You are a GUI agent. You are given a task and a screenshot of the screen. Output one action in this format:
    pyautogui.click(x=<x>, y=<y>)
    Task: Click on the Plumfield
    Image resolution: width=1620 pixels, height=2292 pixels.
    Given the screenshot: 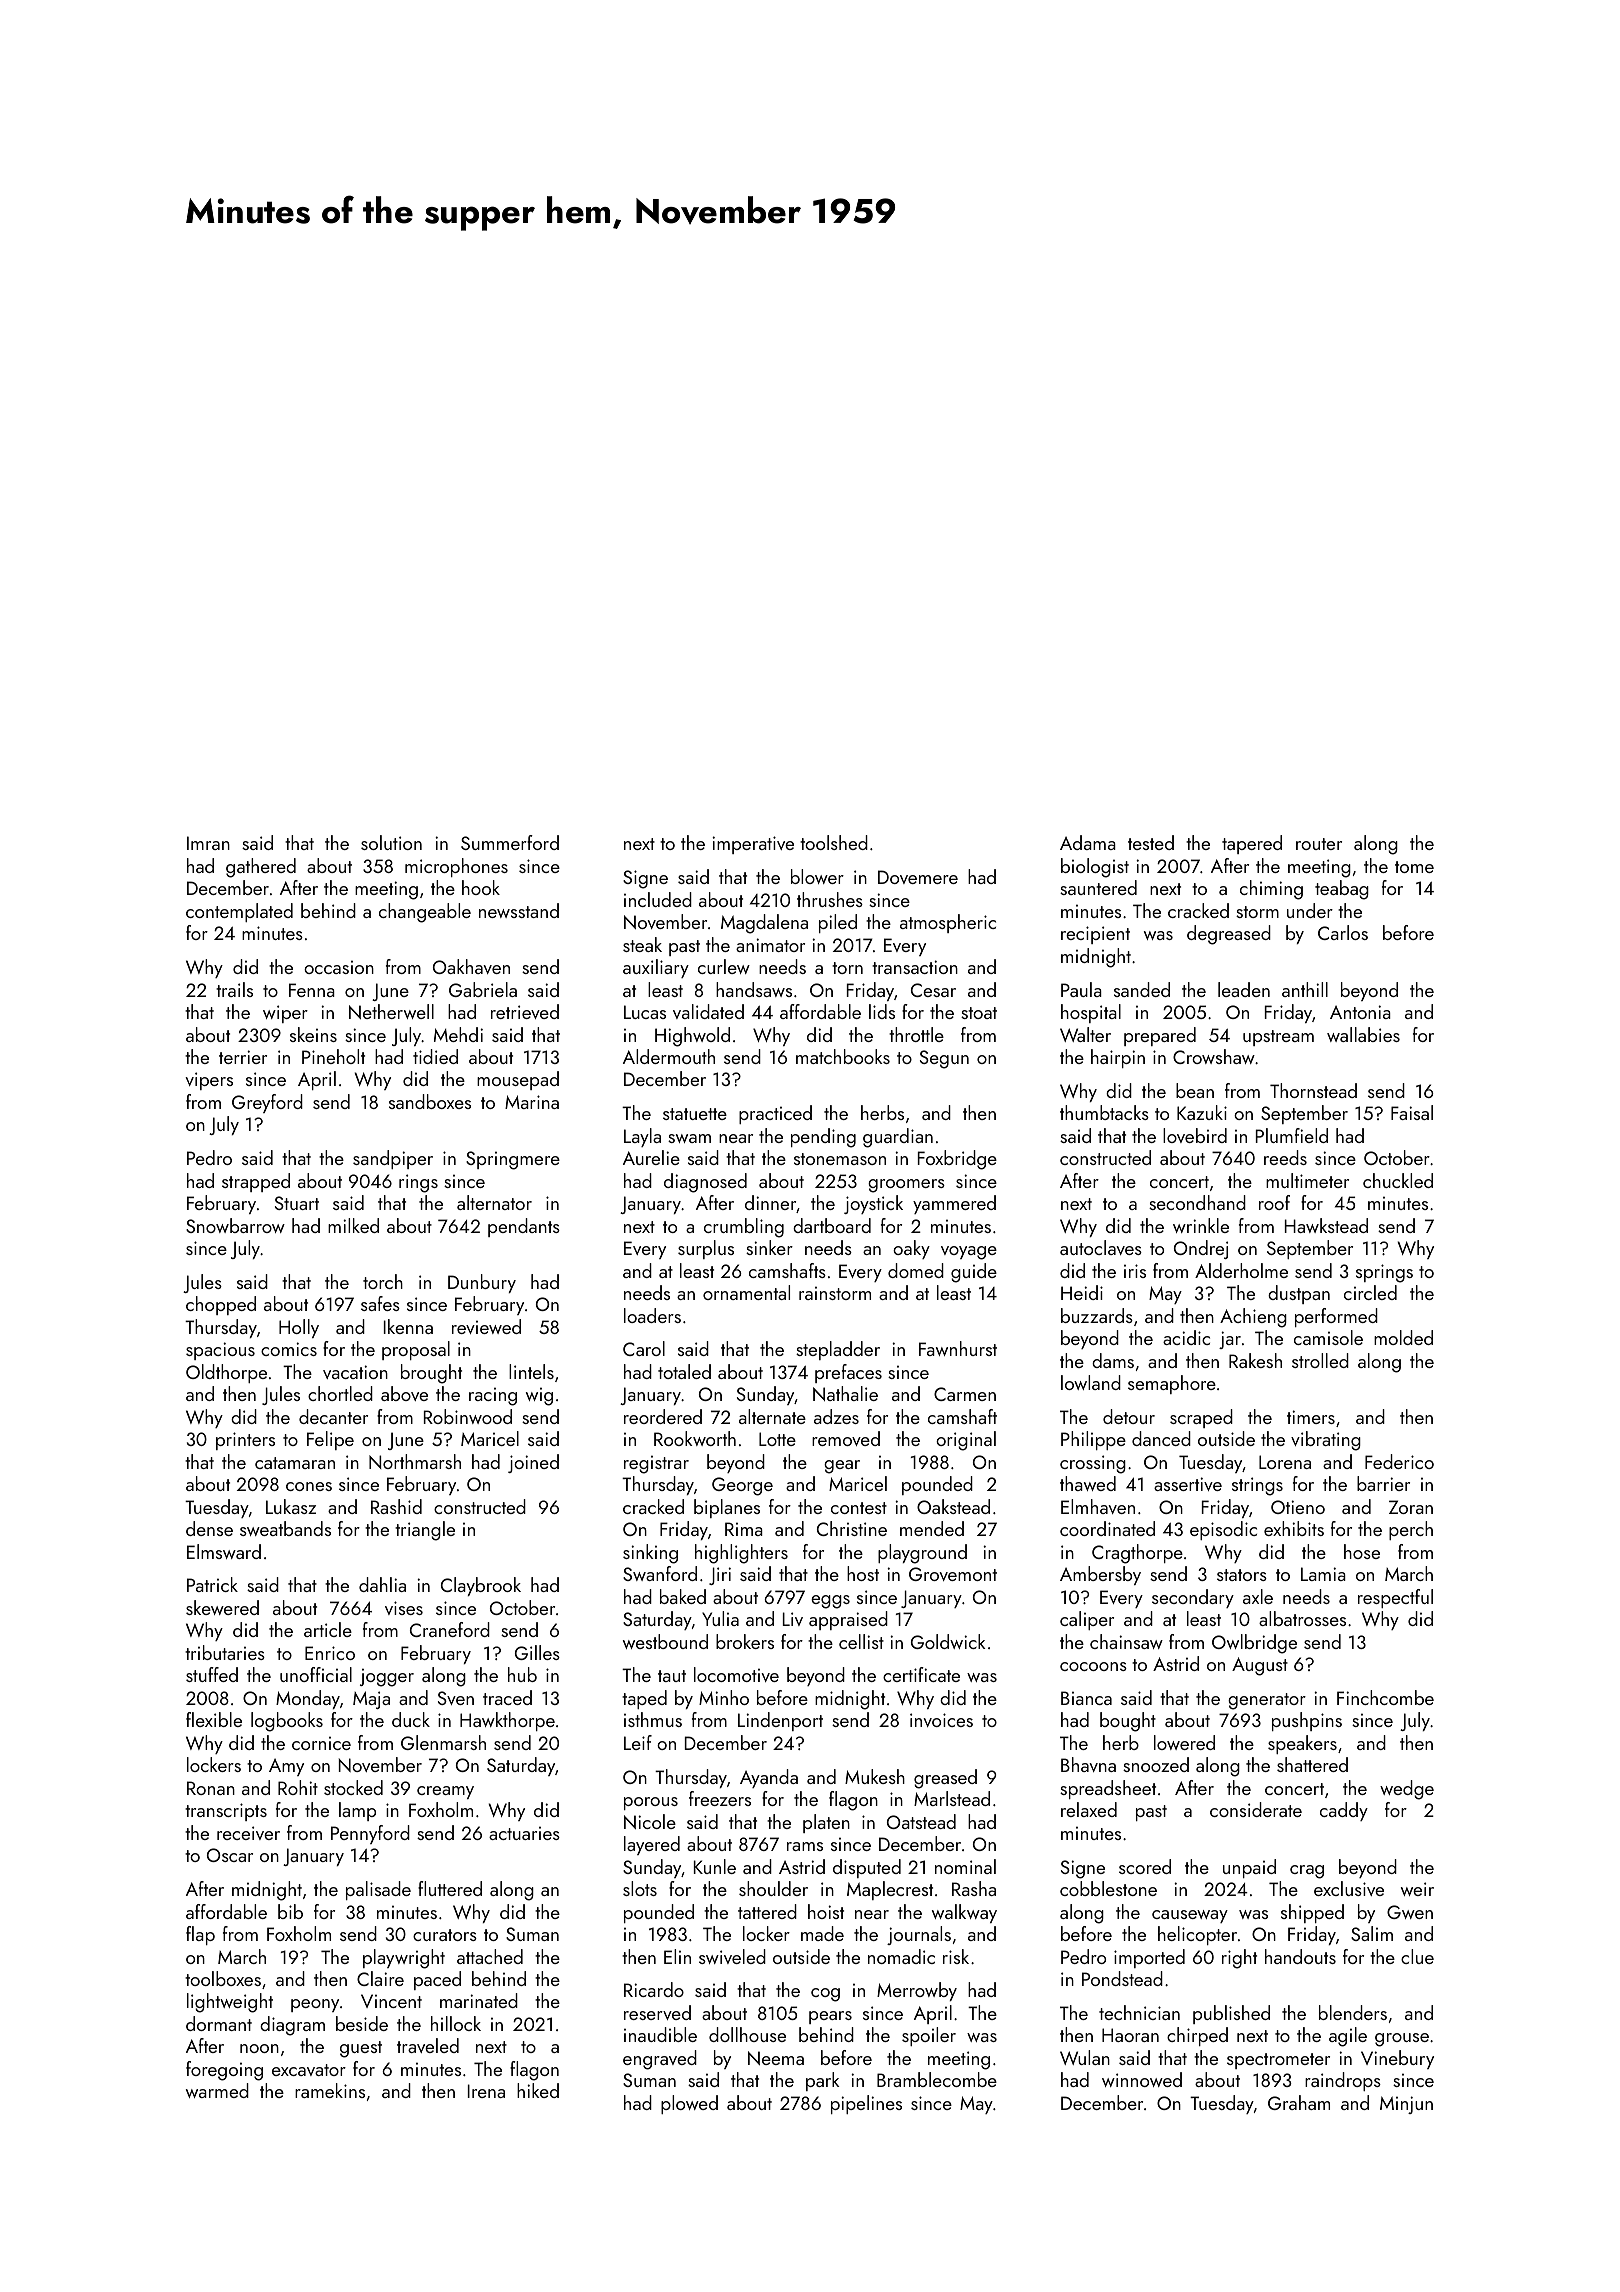 What is the action you would take?
    pyautogui.click(x=1292, y=1135)
